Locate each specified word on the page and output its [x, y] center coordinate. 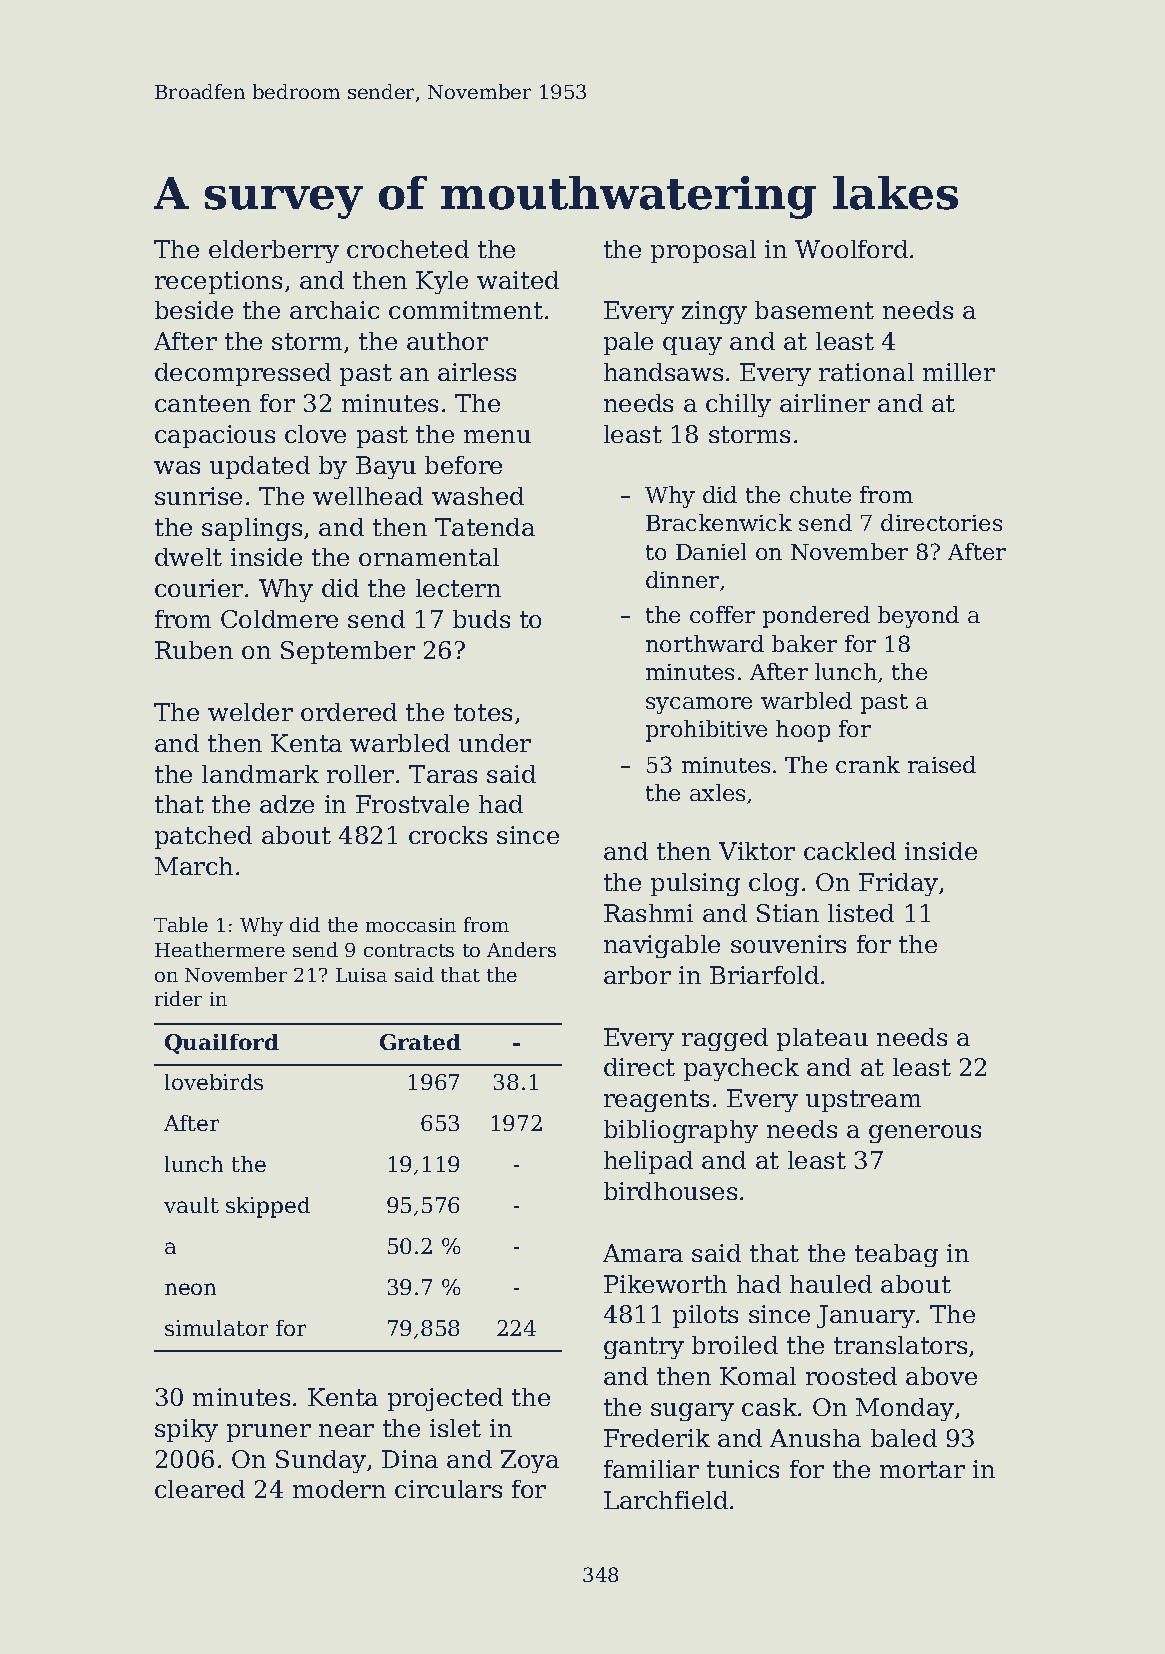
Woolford [851, 249]
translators [900, 1345]
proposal [703, 251]
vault [191, 1205]
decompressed [243, 374]
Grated [420, 1042]
